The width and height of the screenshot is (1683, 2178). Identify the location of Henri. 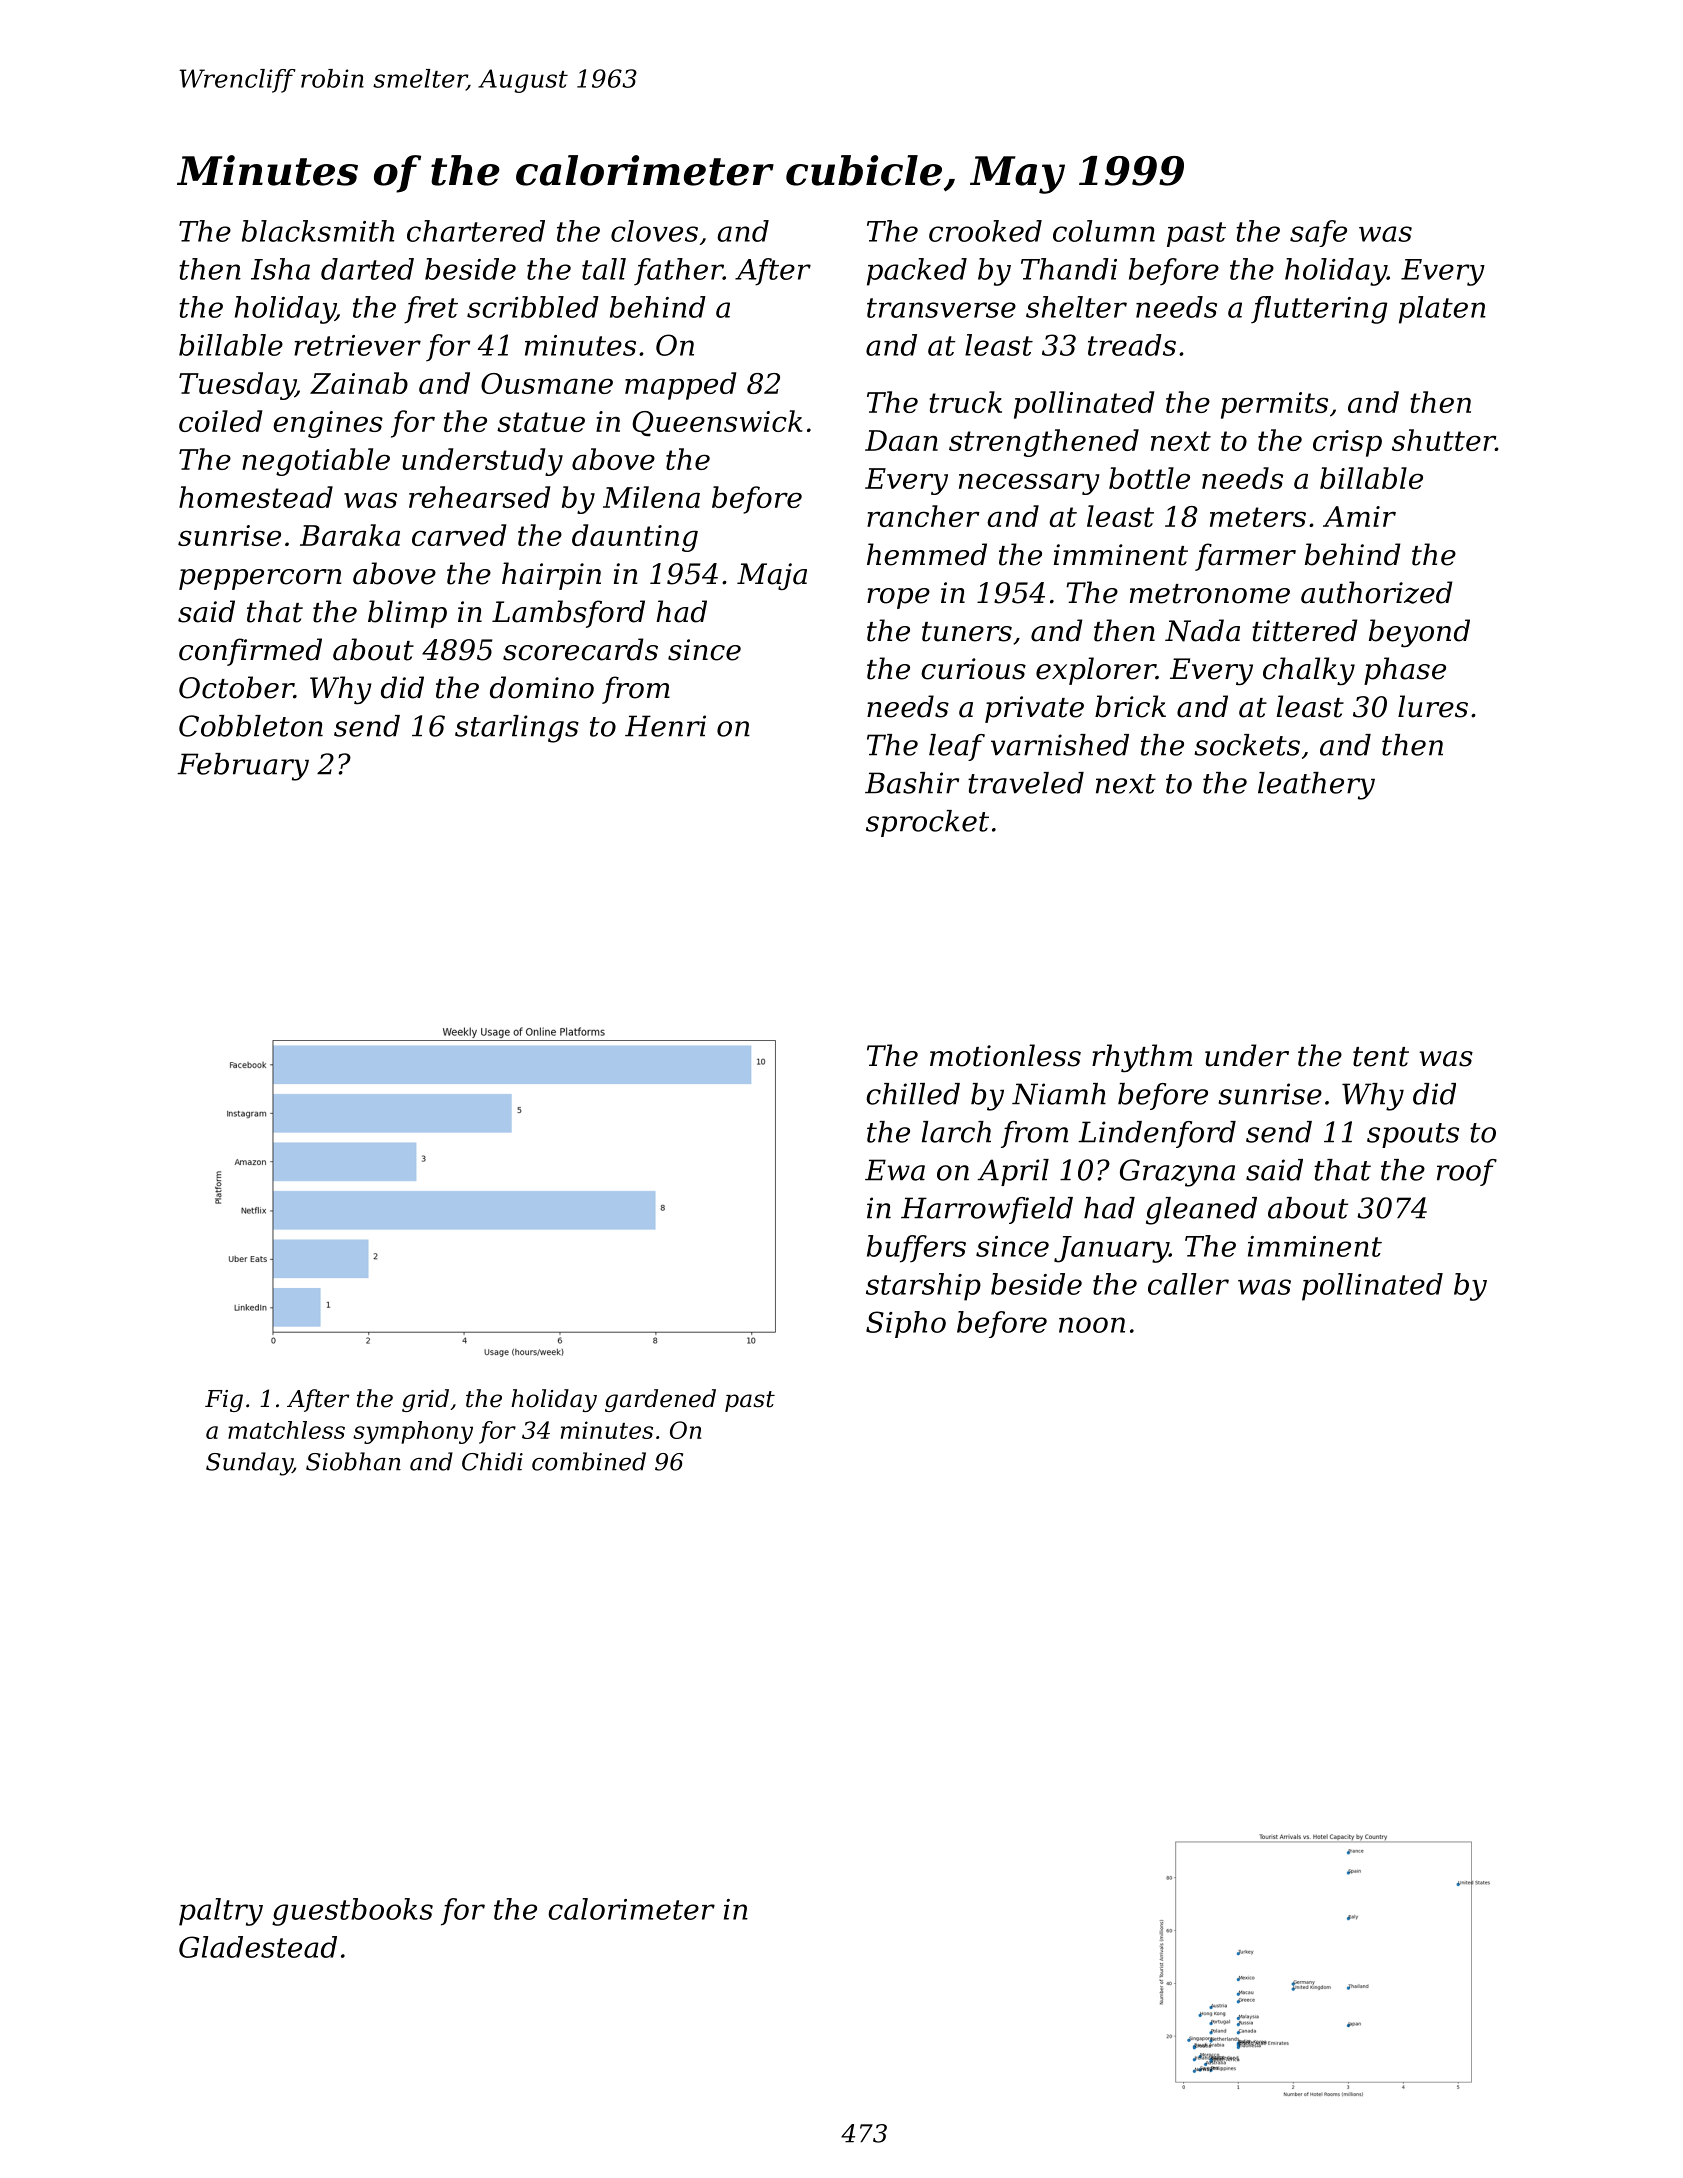
(665, 726).
